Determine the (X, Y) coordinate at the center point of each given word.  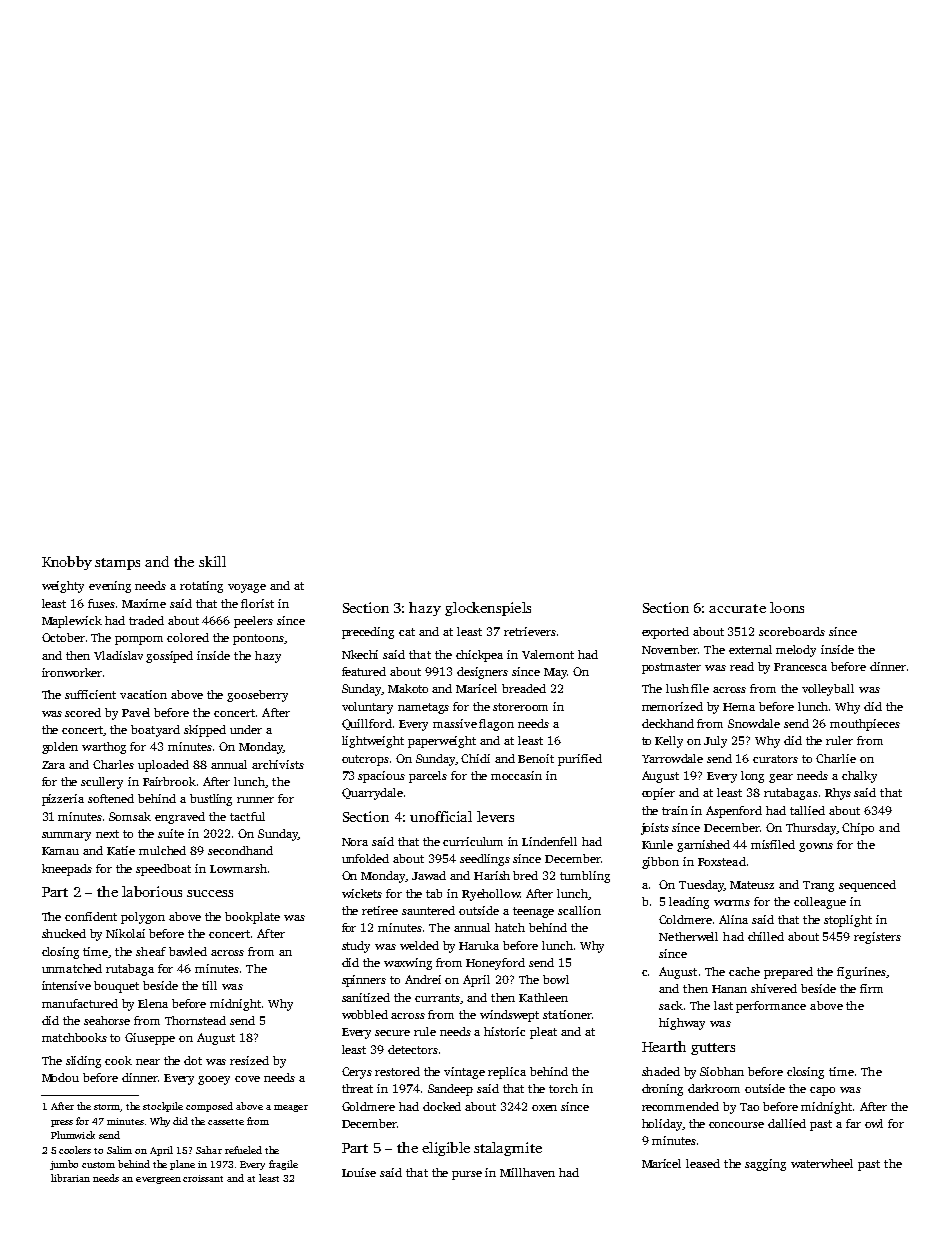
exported (665, 633)
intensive (66, 985)
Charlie (836, 758)
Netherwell (688, 936)
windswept (509, 1016)
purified (580, 760)
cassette (226, 1122)
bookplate (252, 918)
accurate (737, 608)
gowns (816, 847)
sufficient (90, 694)
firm (871, 988)
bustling (211, 800)
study (356, 947)
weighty (63, 587)
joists (655, 829)
